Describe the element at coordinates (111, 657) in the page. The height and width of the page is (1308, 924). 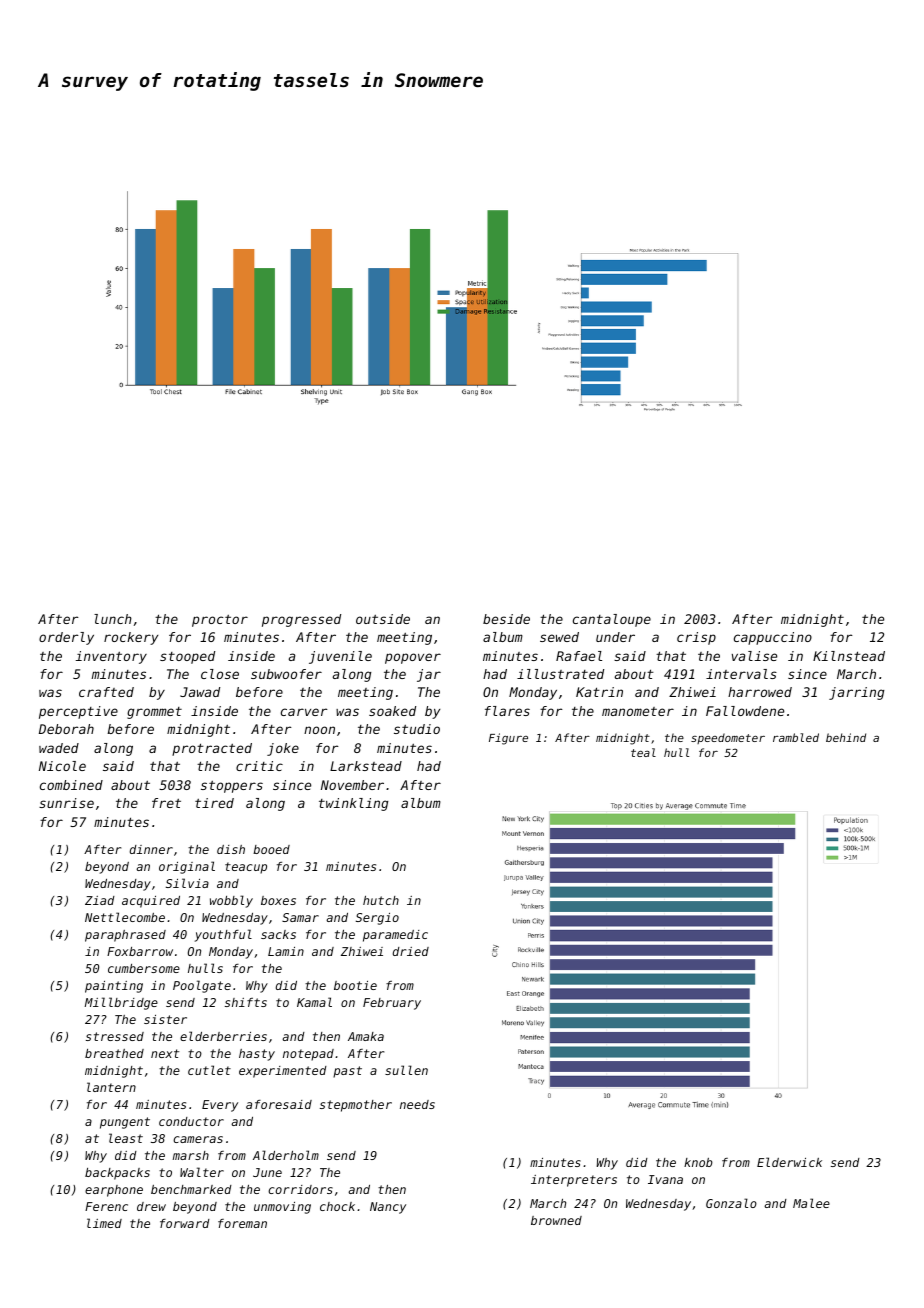
I see `inventory` at that location.
